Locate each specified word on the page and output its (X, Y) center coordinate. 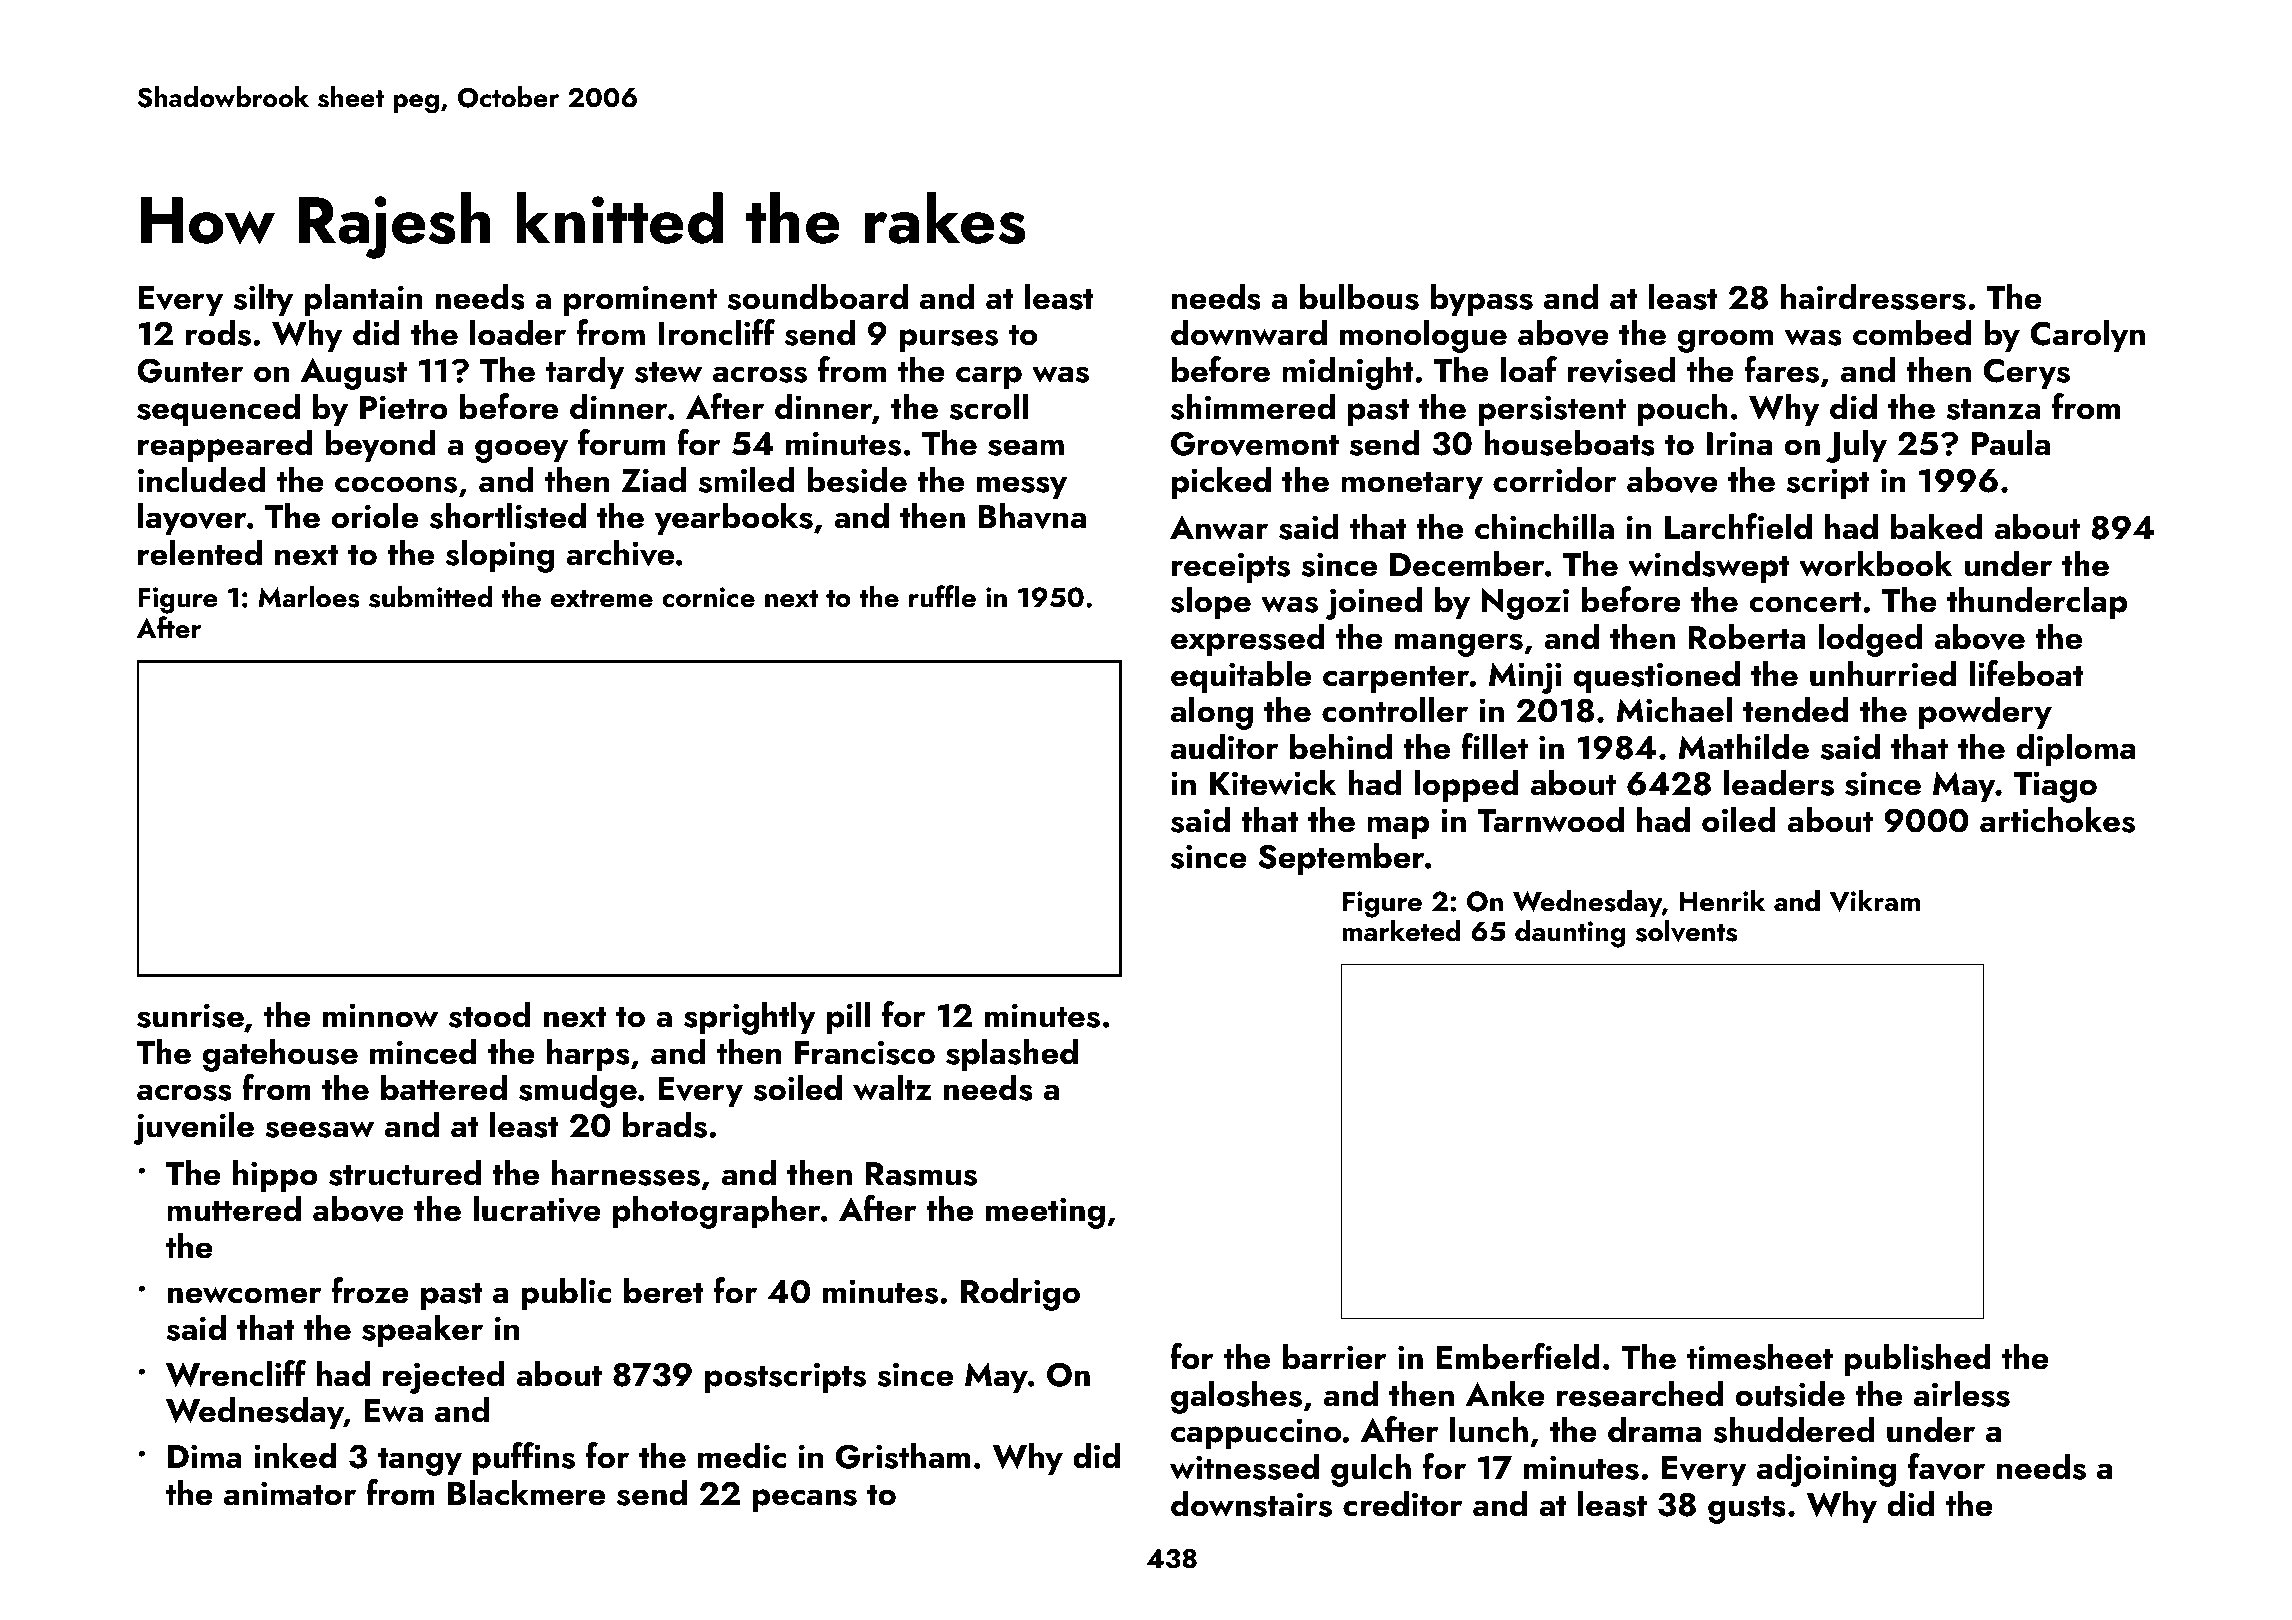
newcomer (244, 1295)
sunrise (190, 1015)
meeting (1045, 1213)
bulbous (1359, 296)
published (1917, 1359)
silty (263, 299)
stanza (1993, 409)
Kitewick (1273, 782)
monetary (1412, 485)
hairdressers (1873, 296)
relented (200, 552)
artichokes (2057, 819)
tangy (420, 1462)
